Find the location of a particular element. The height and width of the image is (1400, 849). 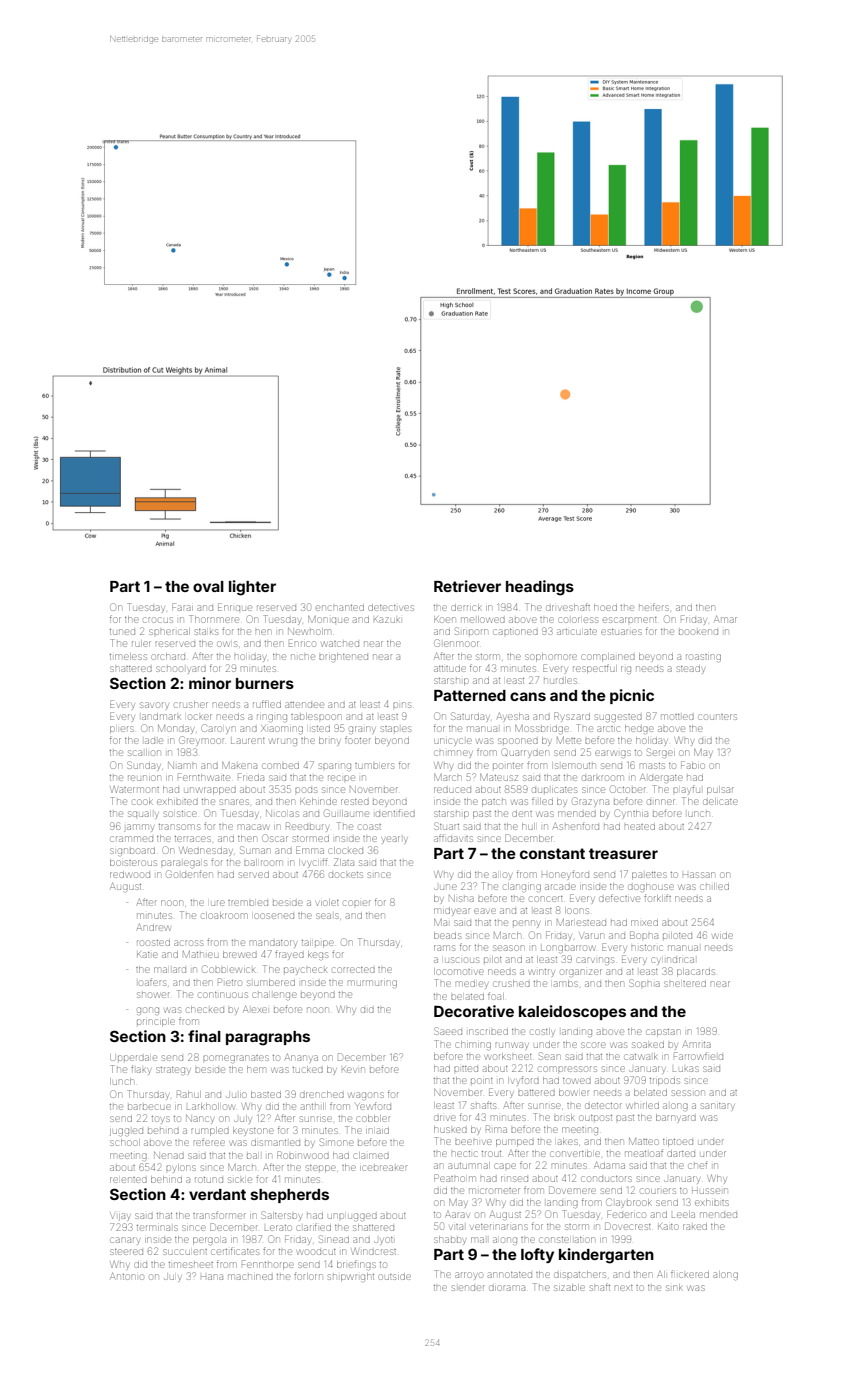

oval is located at coordinates (208, 586).
